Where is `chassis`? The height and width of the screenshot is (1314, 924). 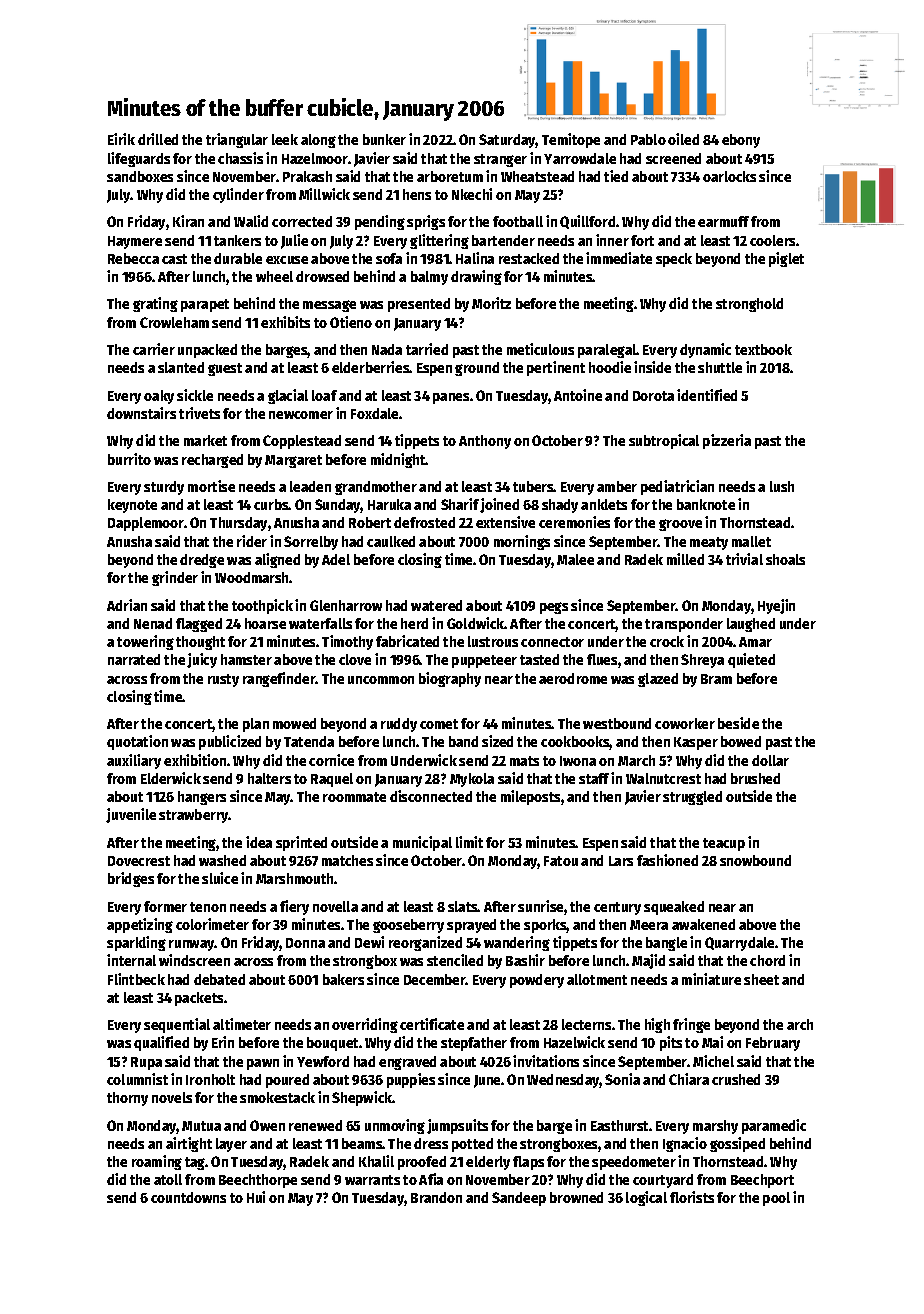 chassis is located at coordinates (240, 158).
